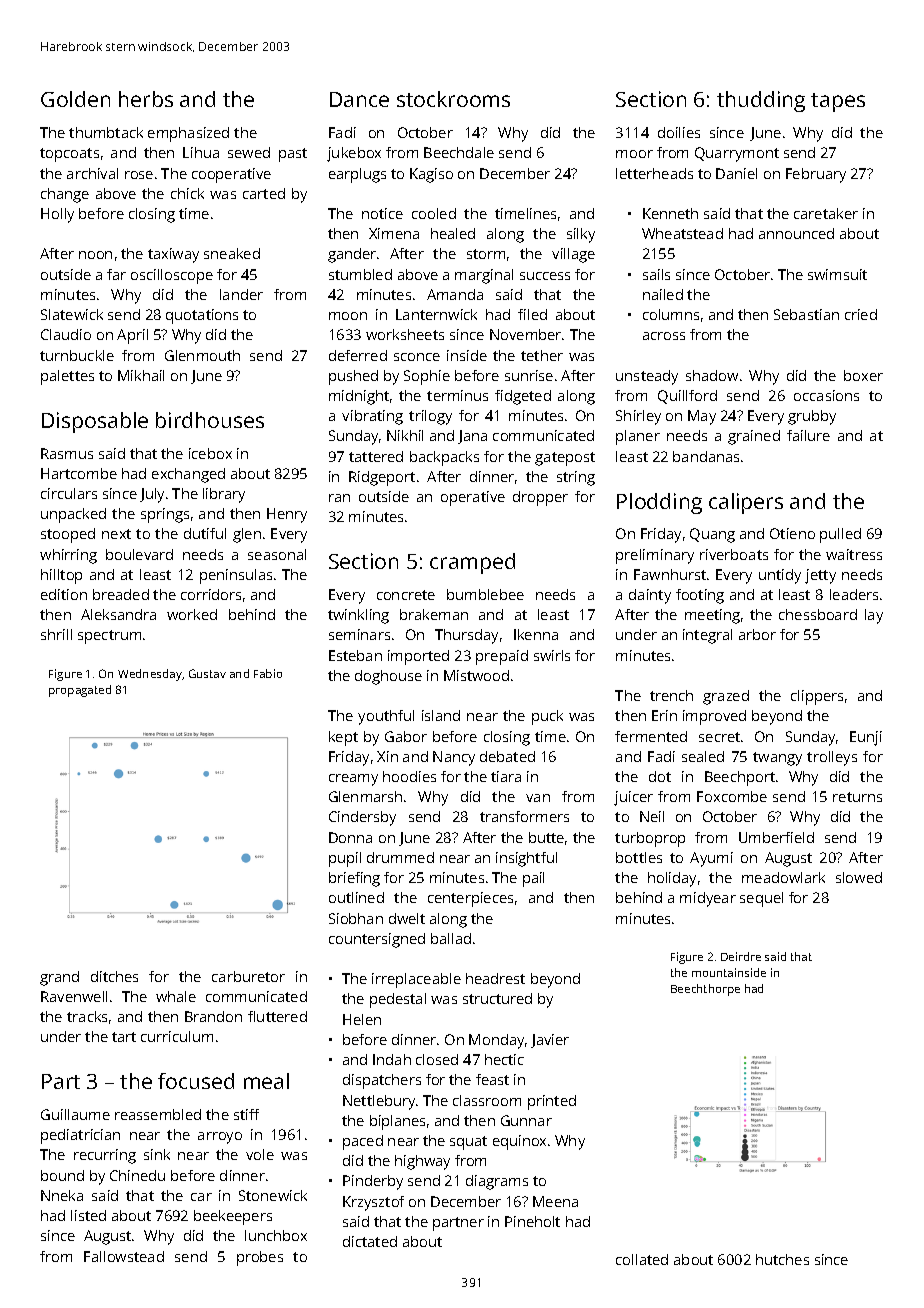 This page has height=1308, width=924. Describe the element at coordinates (782, 1259) in the page. I see `hutches` at that location.
